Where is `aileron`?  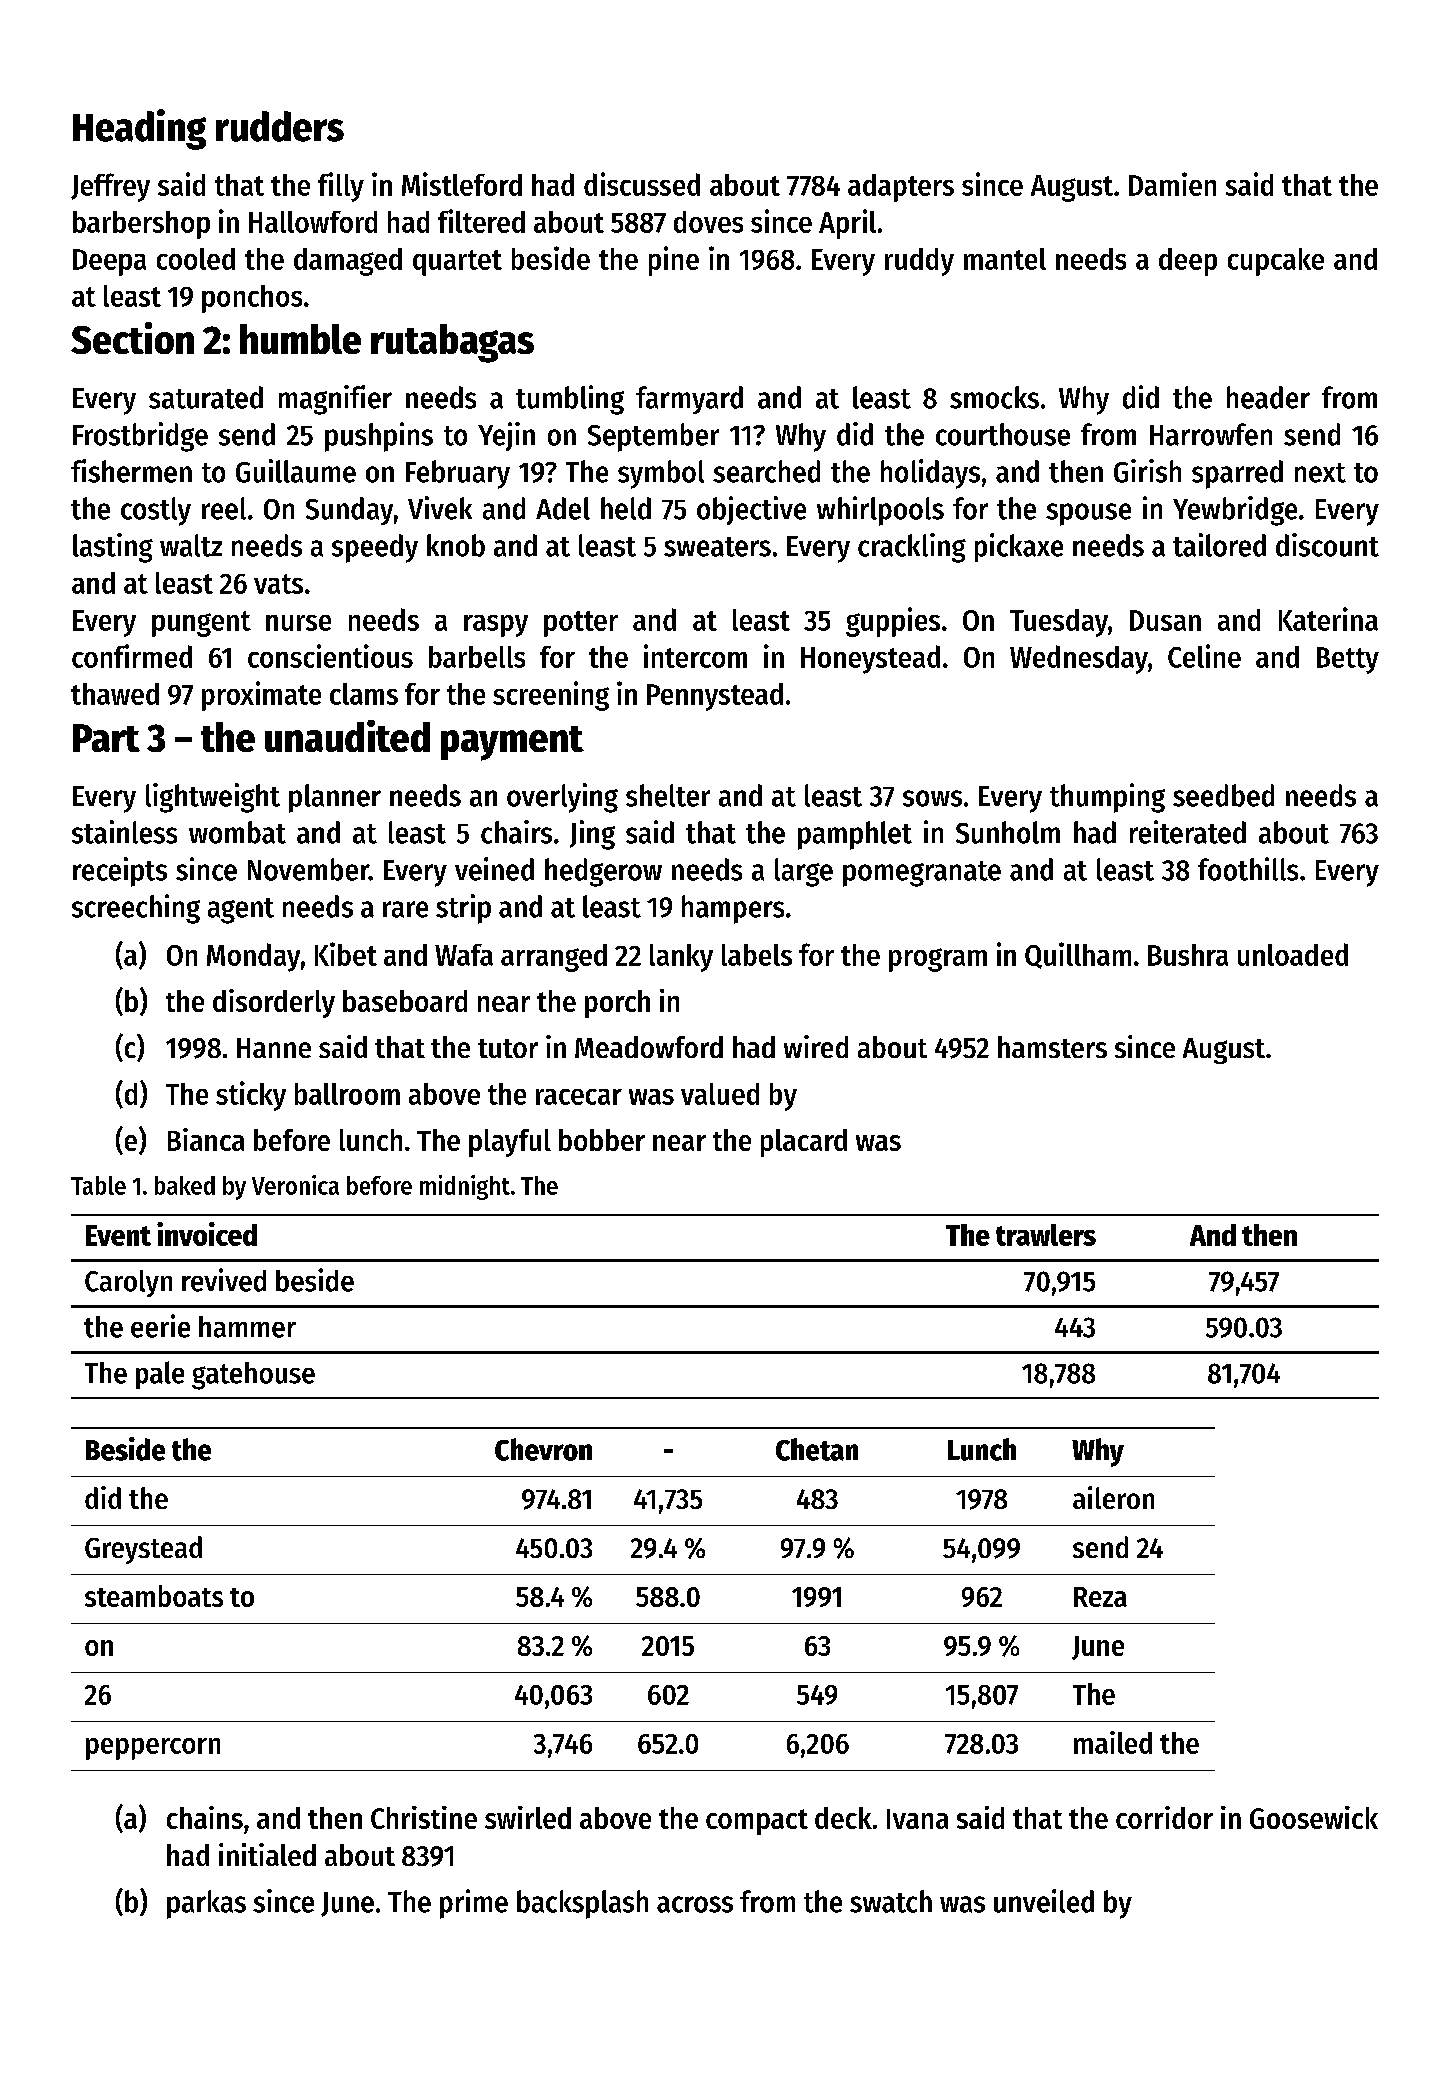 aileron is located at coordinates (1113, 1497).
